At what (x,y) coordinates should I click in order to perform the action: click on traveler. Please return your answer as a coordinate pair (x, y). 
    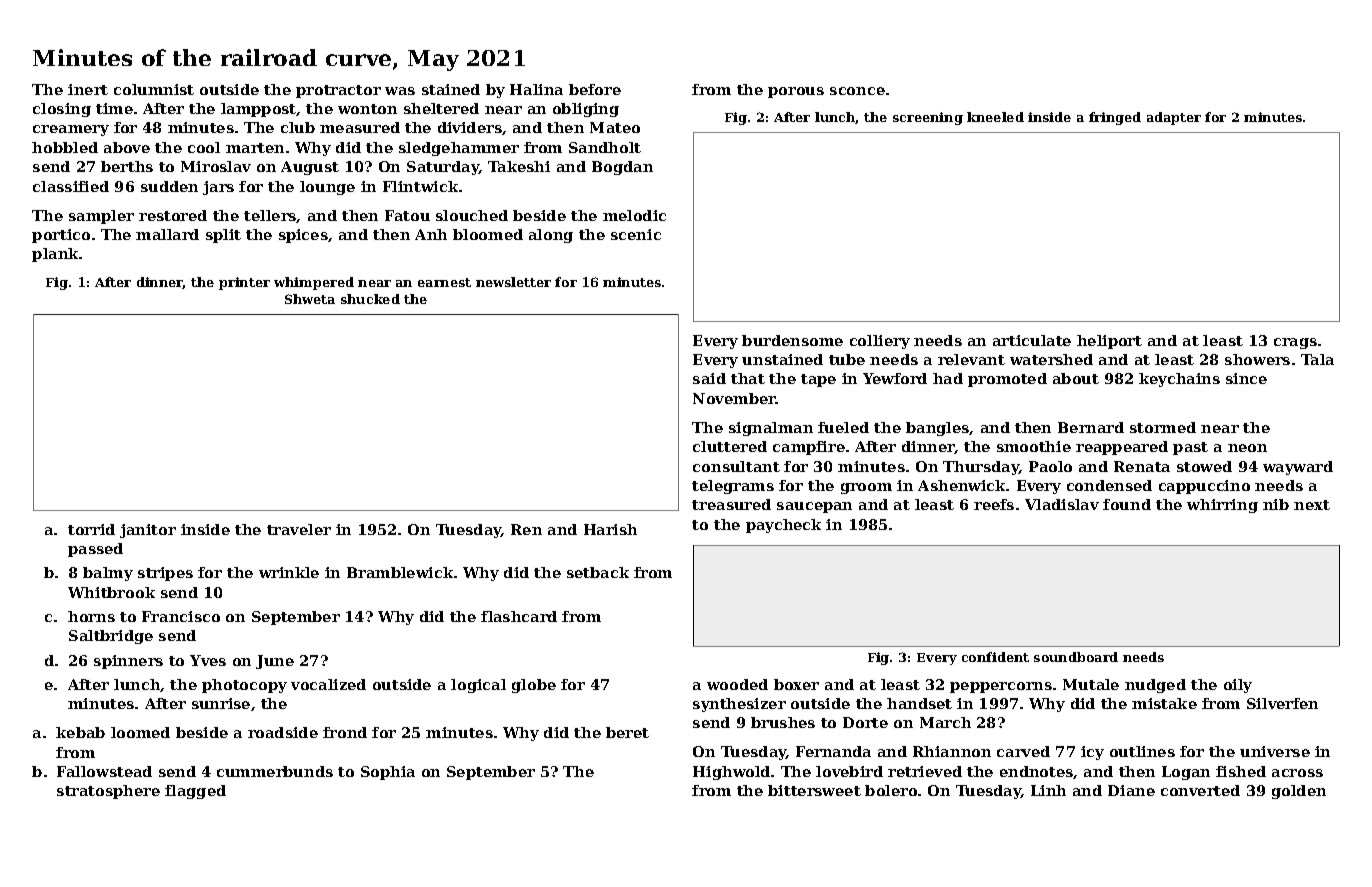
    Looking at the image, I should click on (299, 529).
